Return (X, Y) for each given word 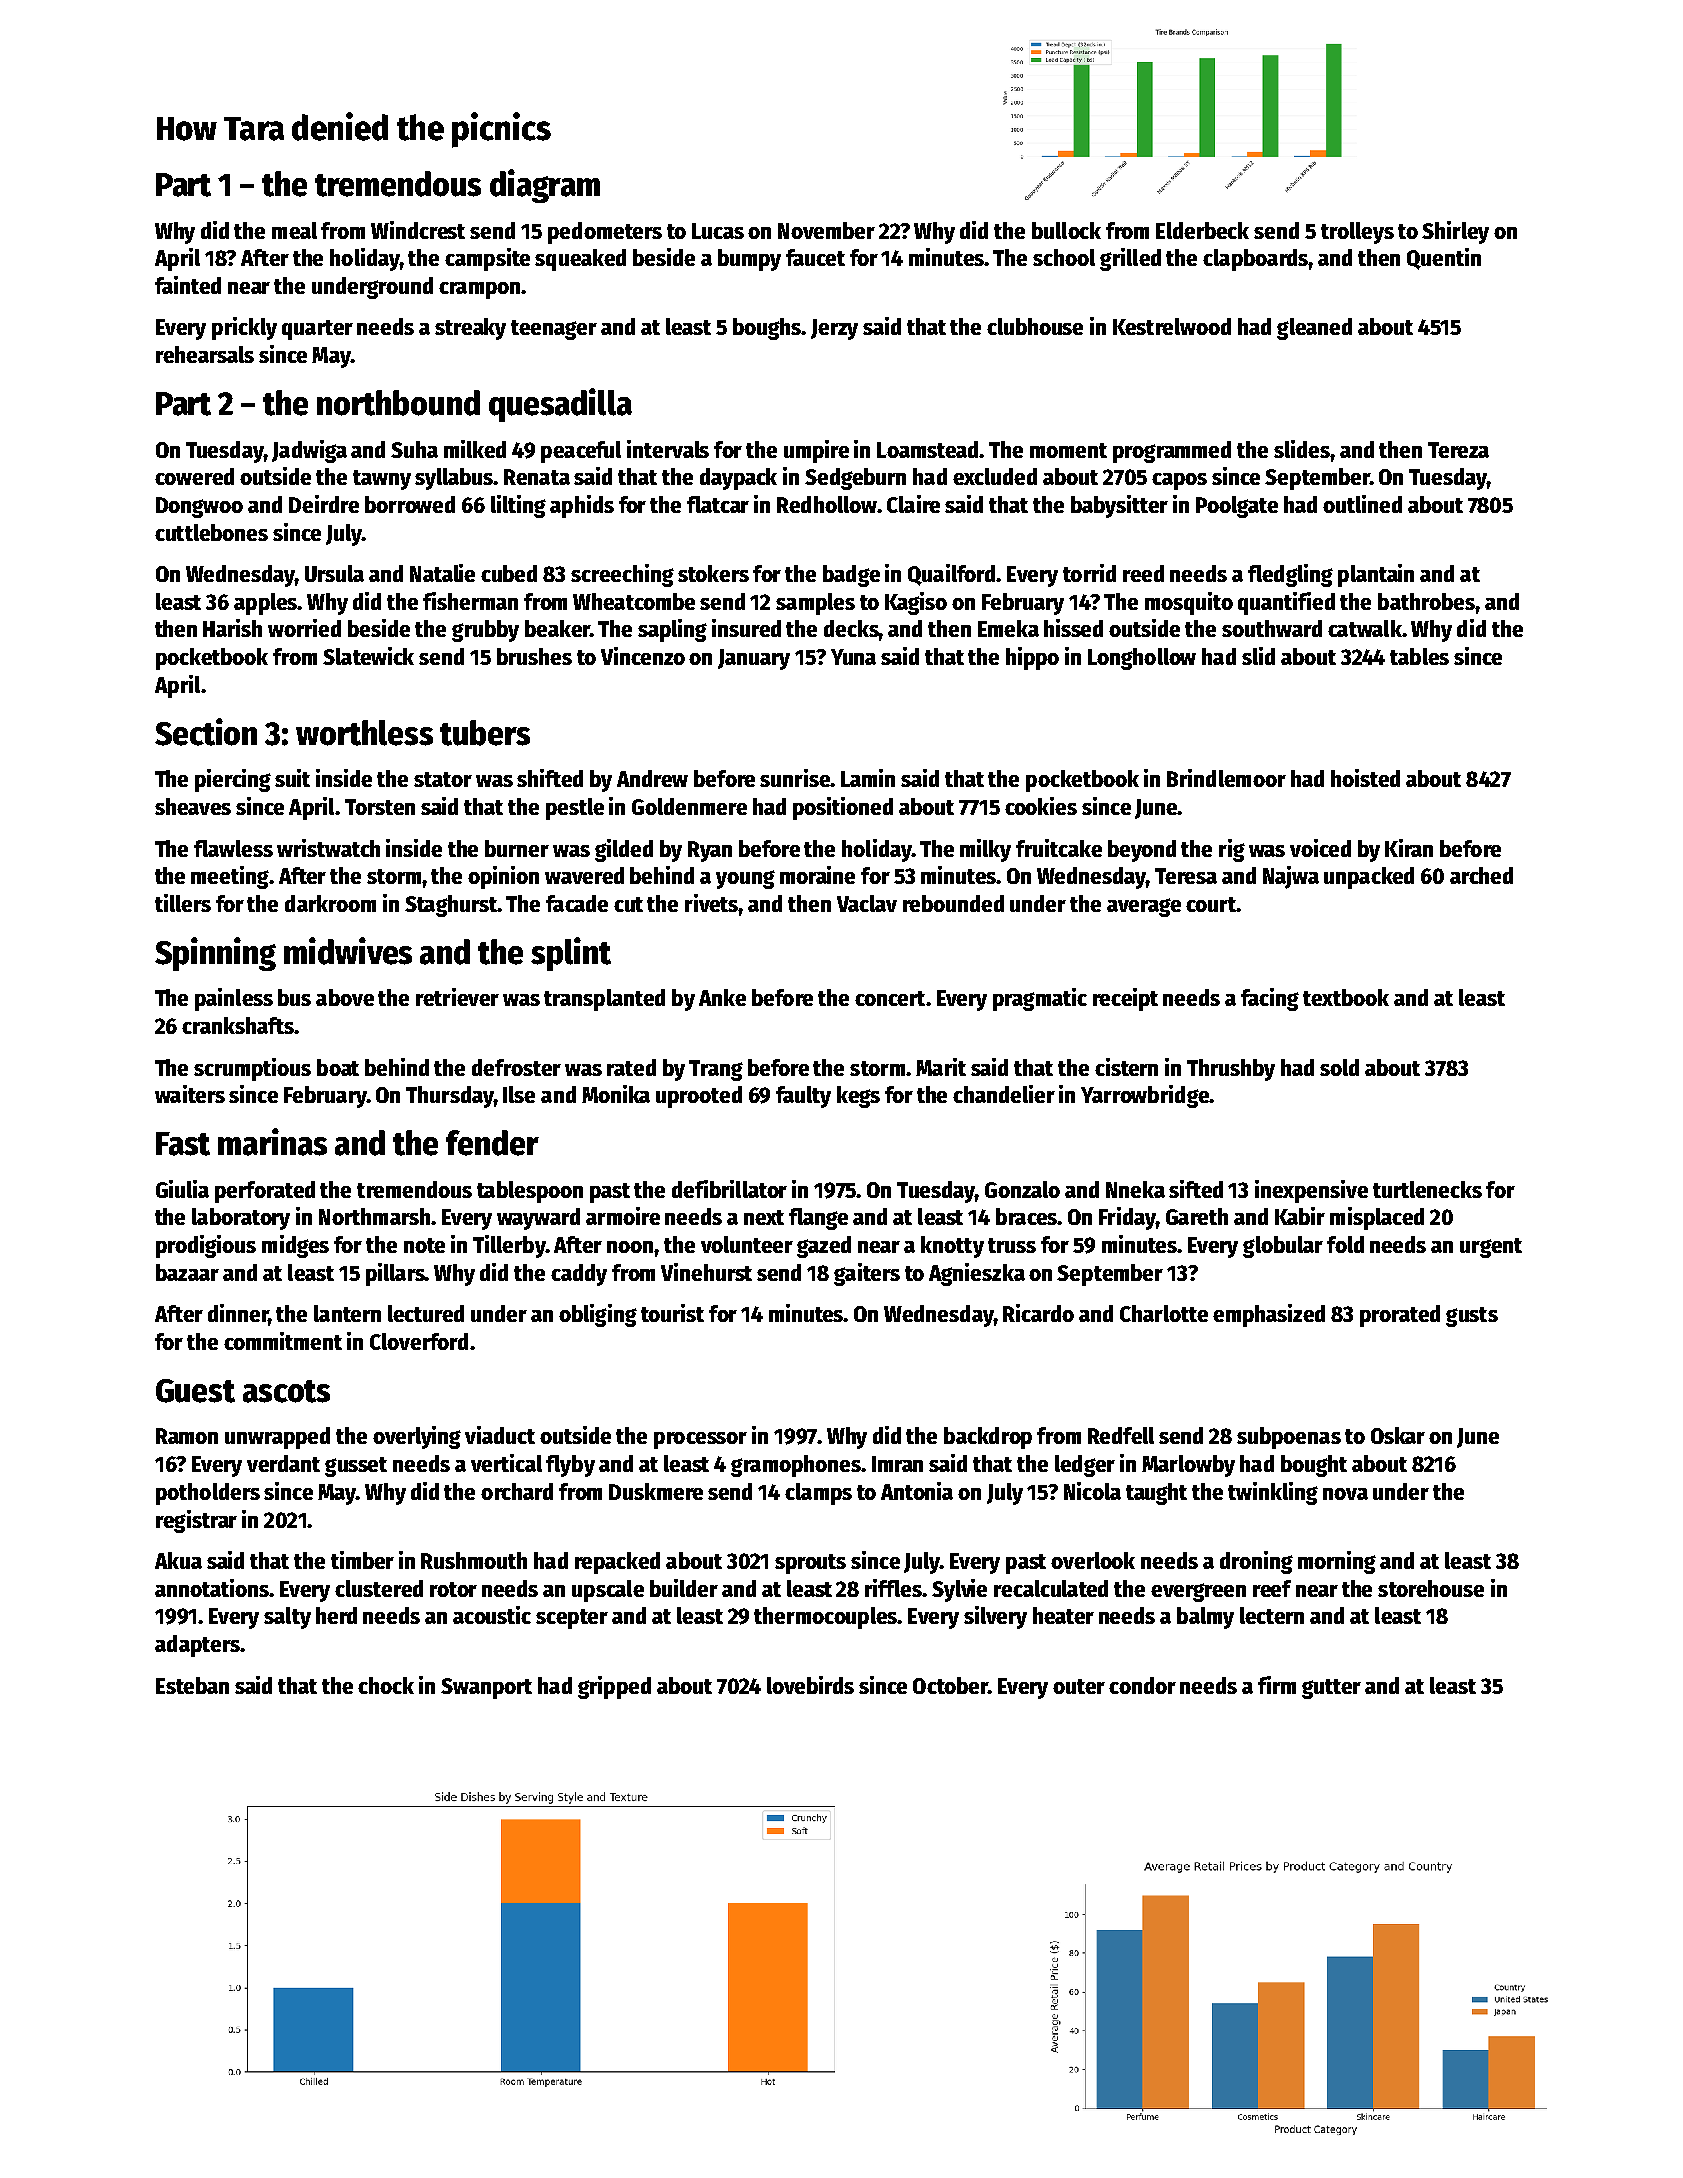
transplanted (604, 1000)
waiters (190, 1094)
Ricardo (1038, 1313)
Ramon (187, 1436)
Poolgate (1237, 507)
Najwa (1291, 877)
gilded (624, 850)
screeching (622, 575)
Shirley (1455, 232)
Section (206, 732)
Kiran (1409, 848)
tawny (382, 480)
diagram (545, 186)
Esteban (192, 1685)
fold (1345, 1244)
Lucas (718, 231)
